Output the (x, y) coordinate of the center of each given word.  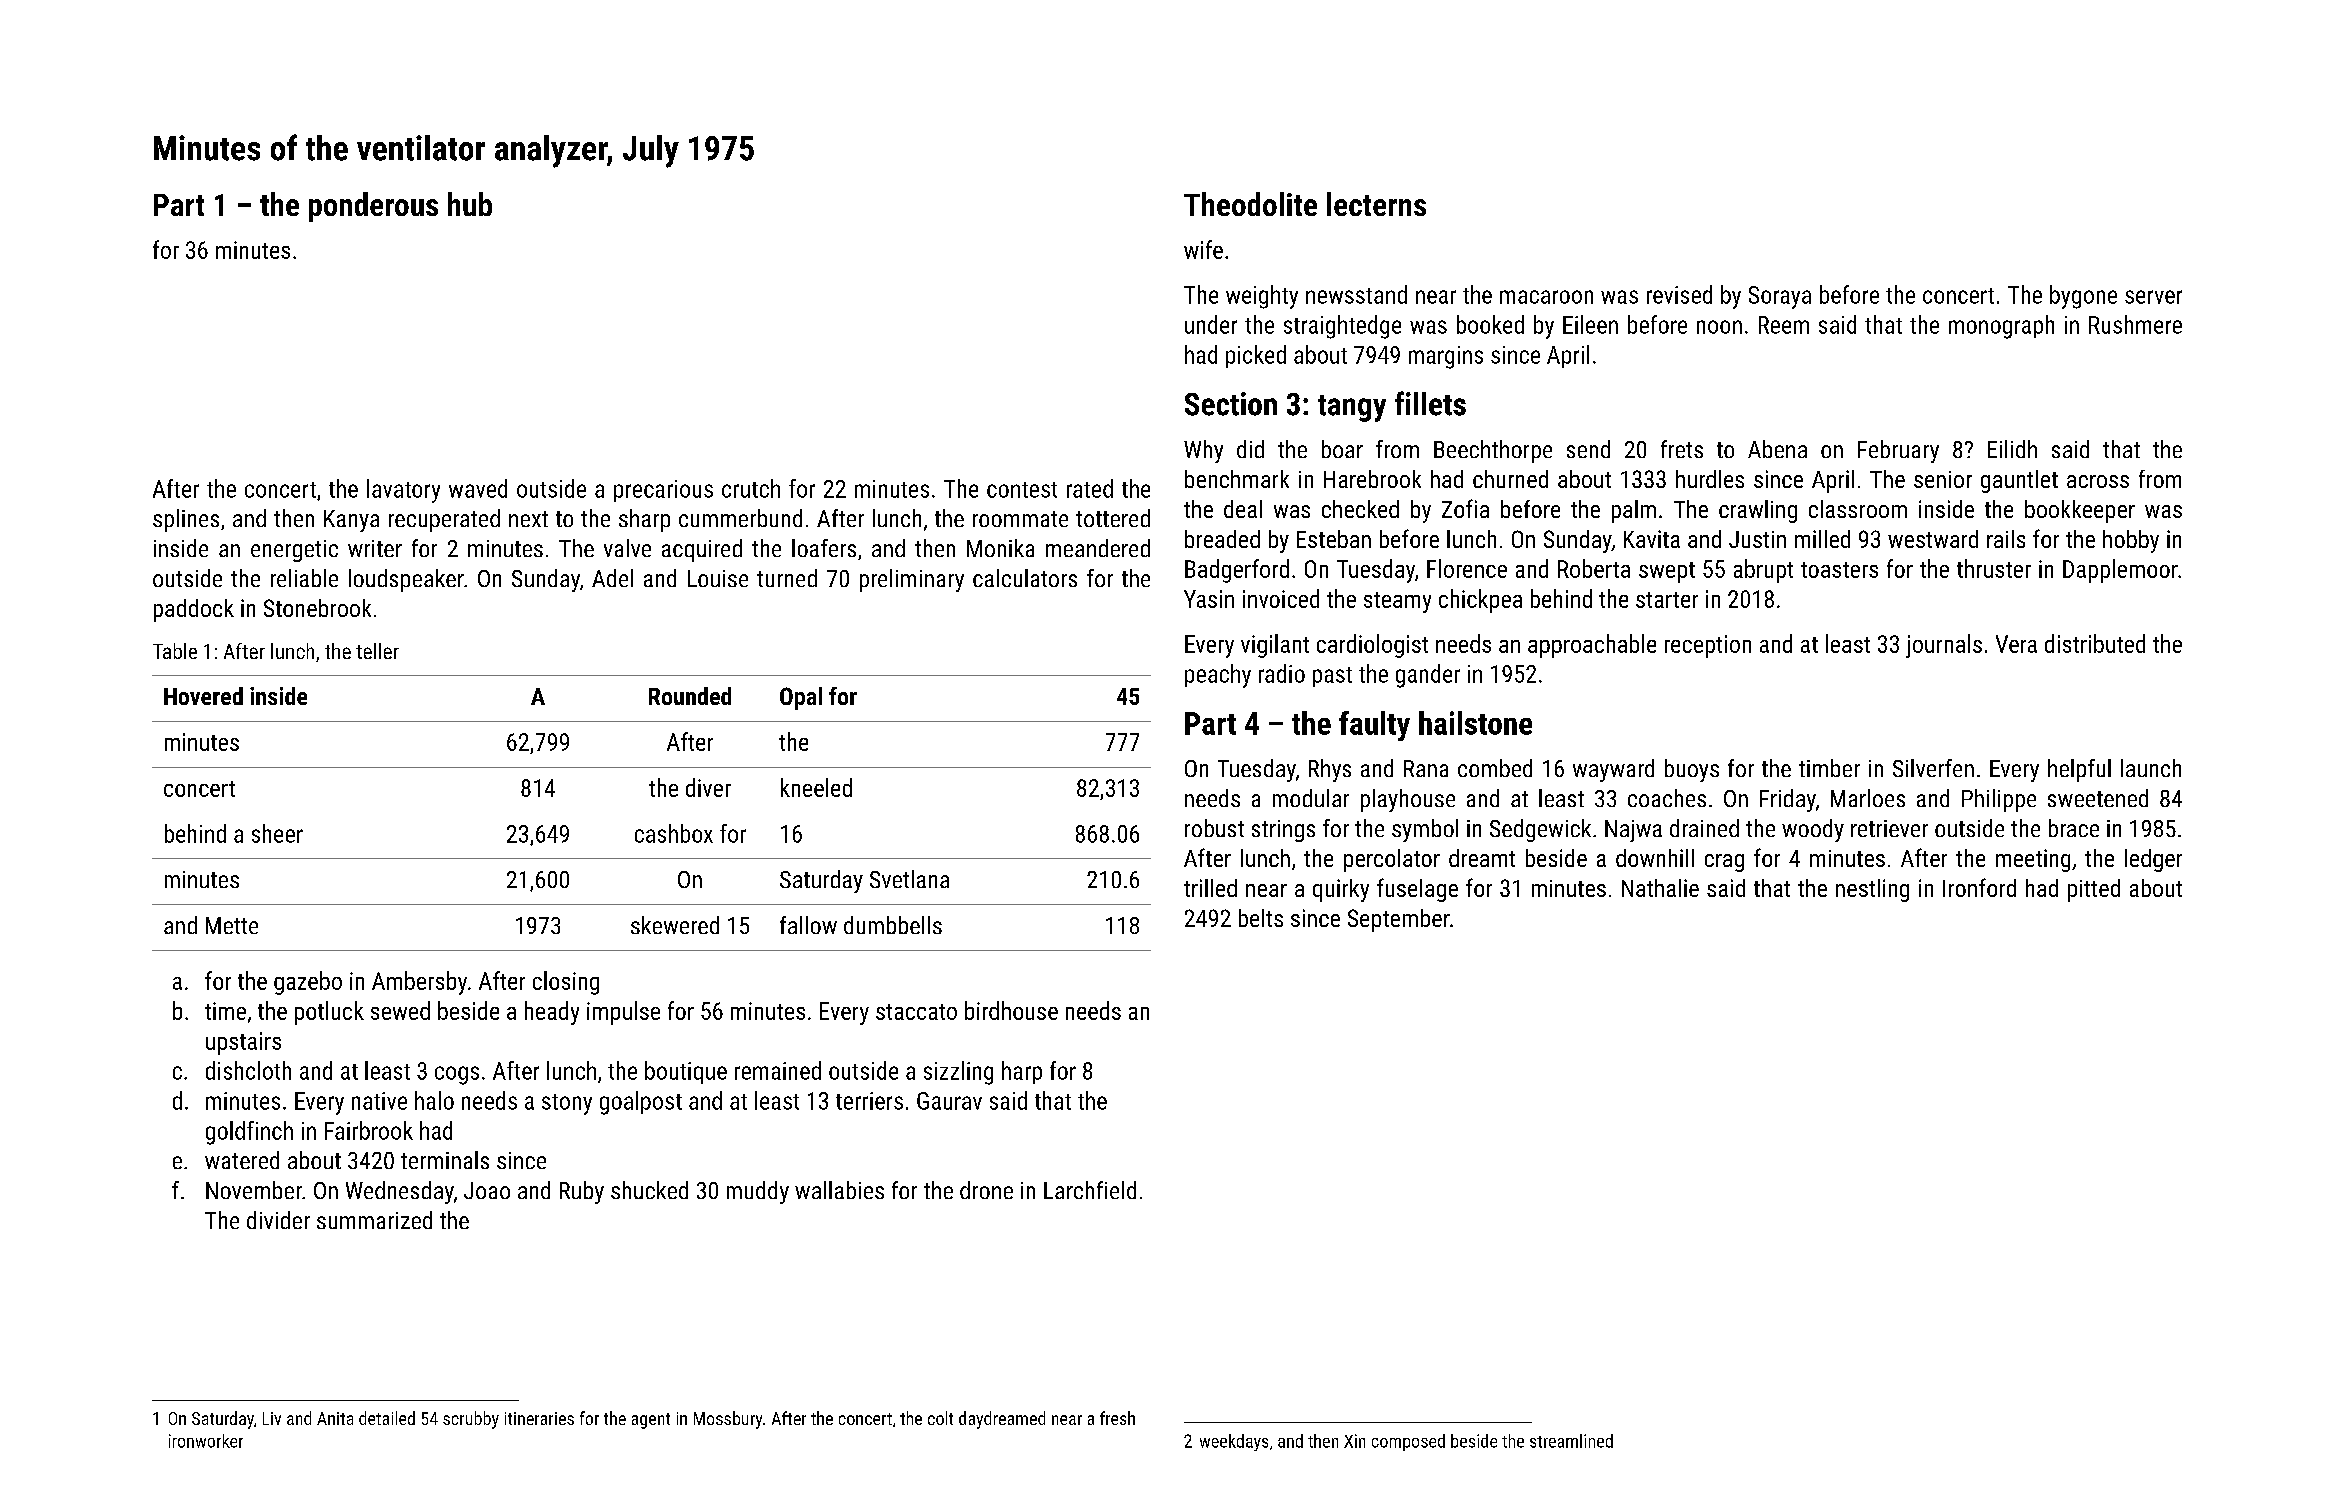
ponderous (373, 207)
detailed (387, 1418)
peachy (1218, 676)
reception (1708, 646)
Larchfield (1090, 1190)
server (2153, 297)
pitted (2094, 890)
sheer (277, 833)
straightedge (1342, 327)
